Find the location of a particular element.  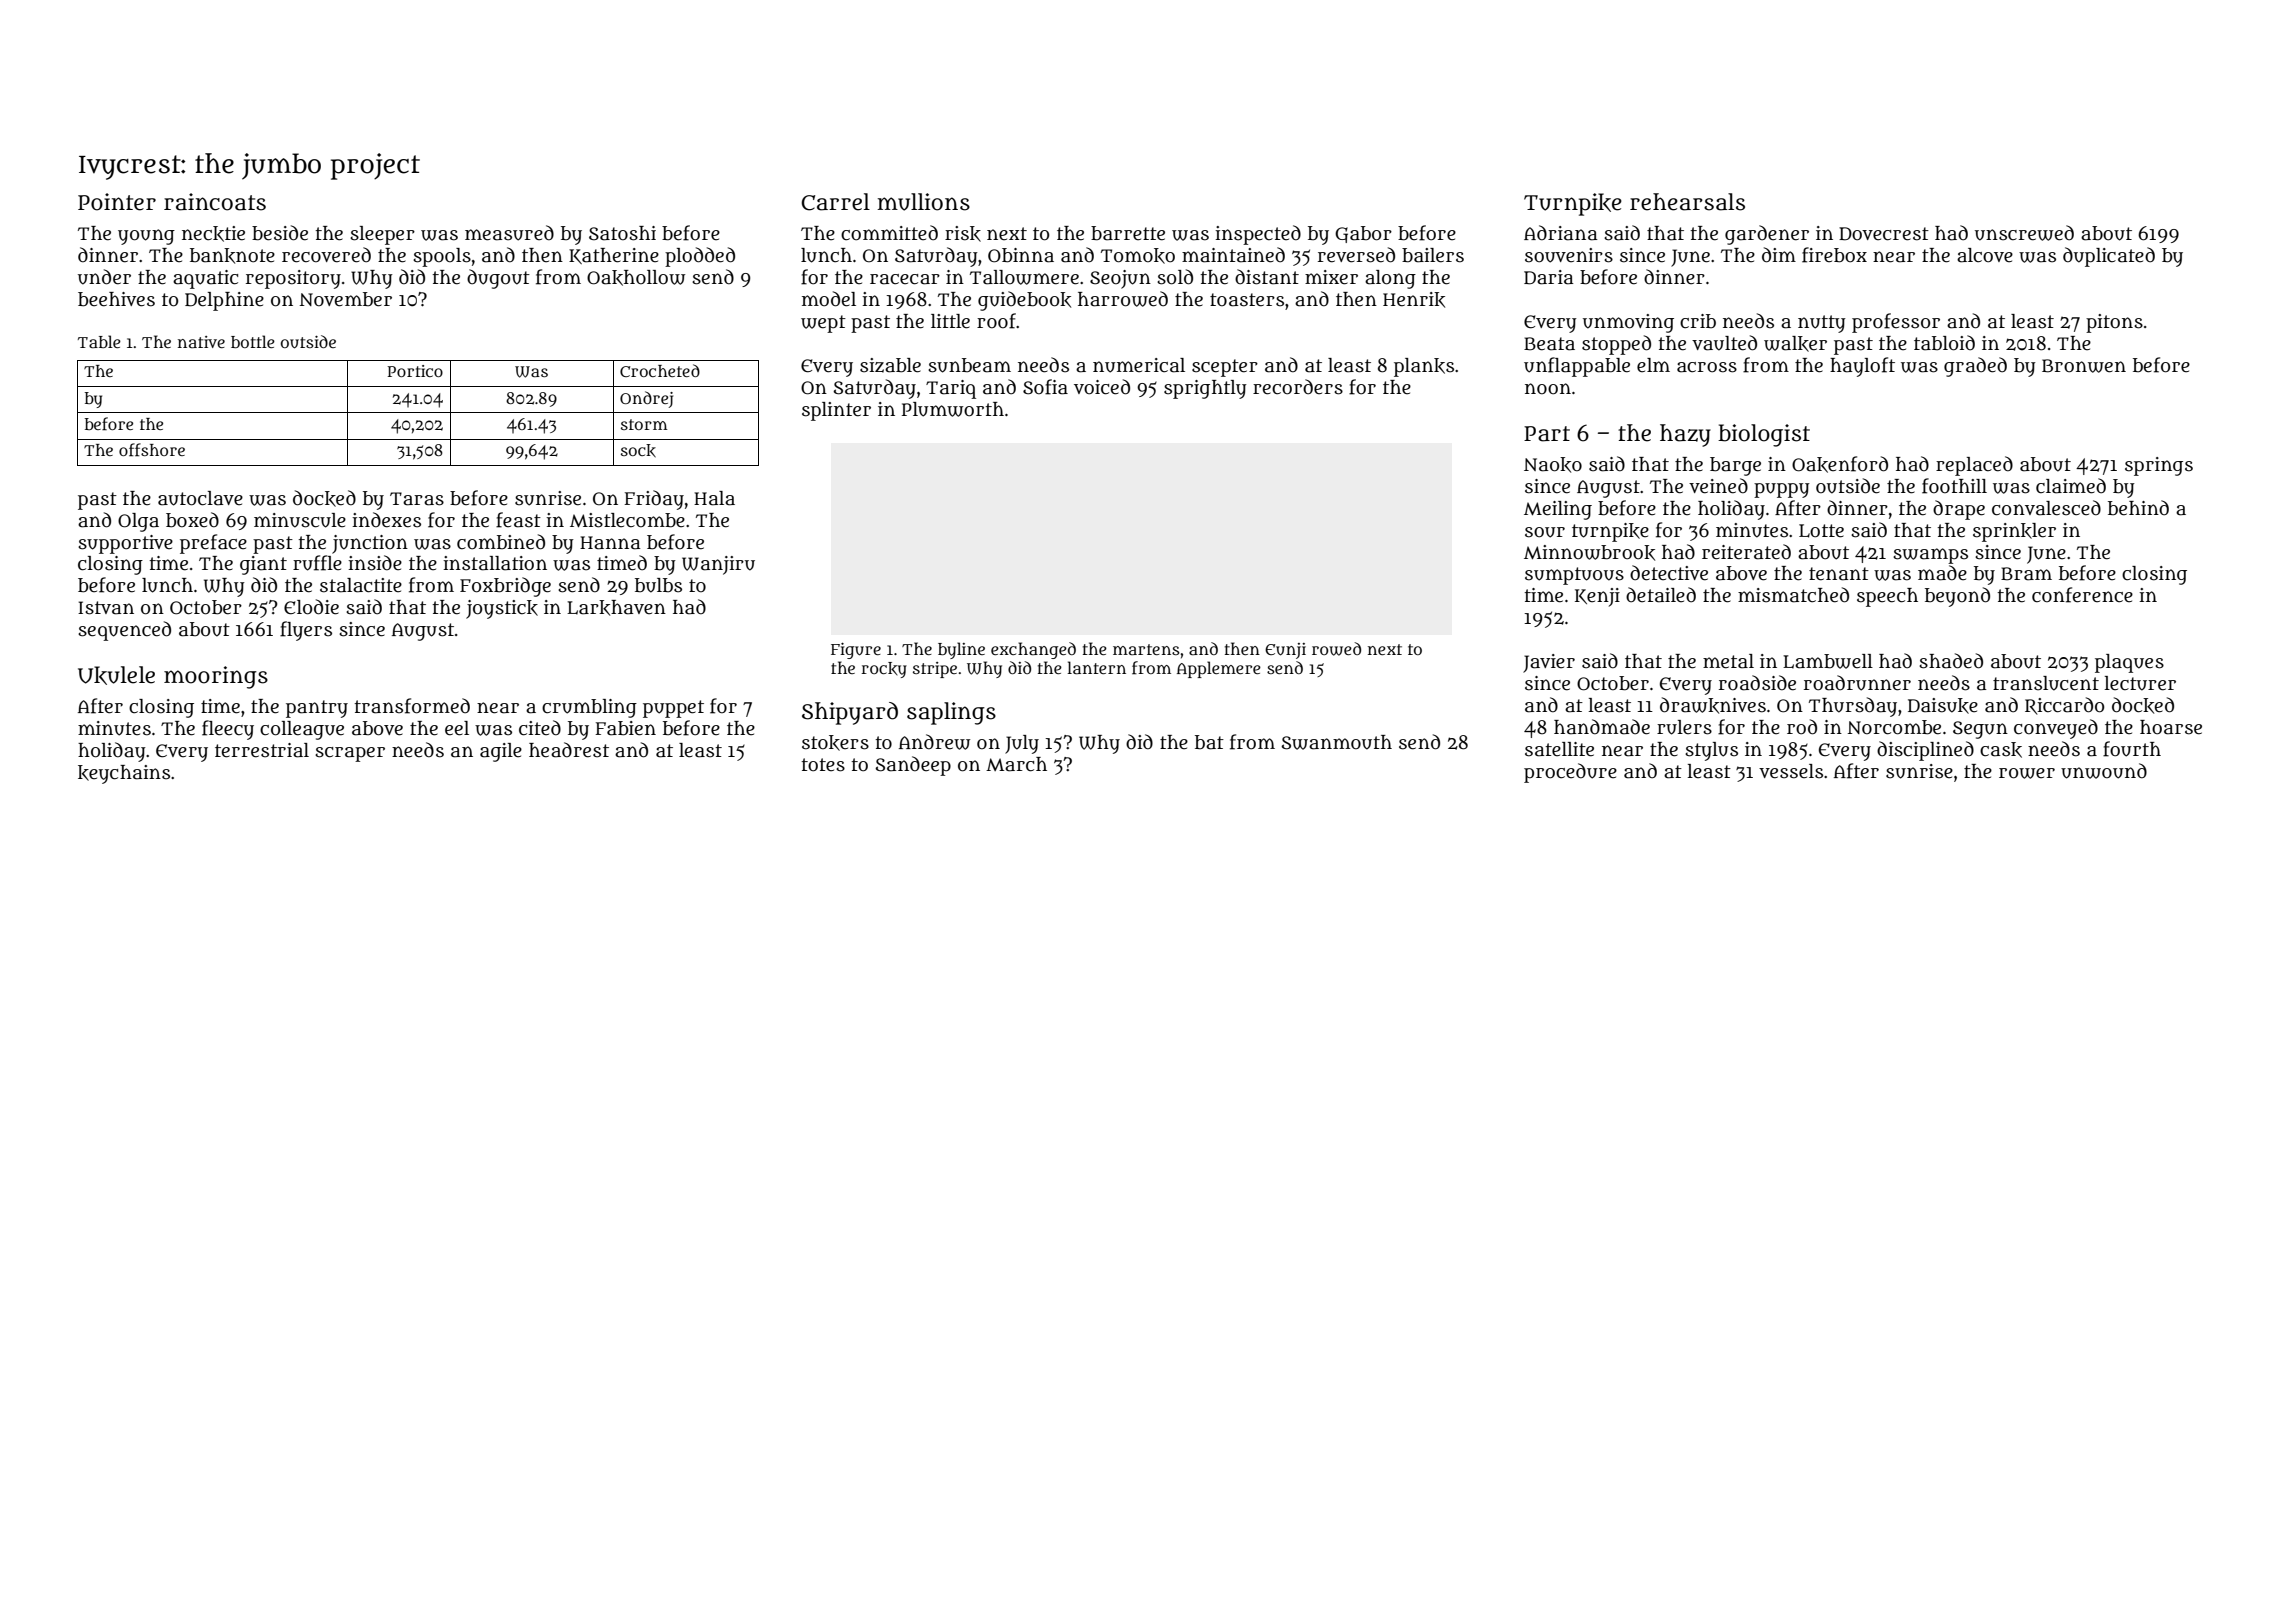

rod is located at coordinates (1802, 727).
